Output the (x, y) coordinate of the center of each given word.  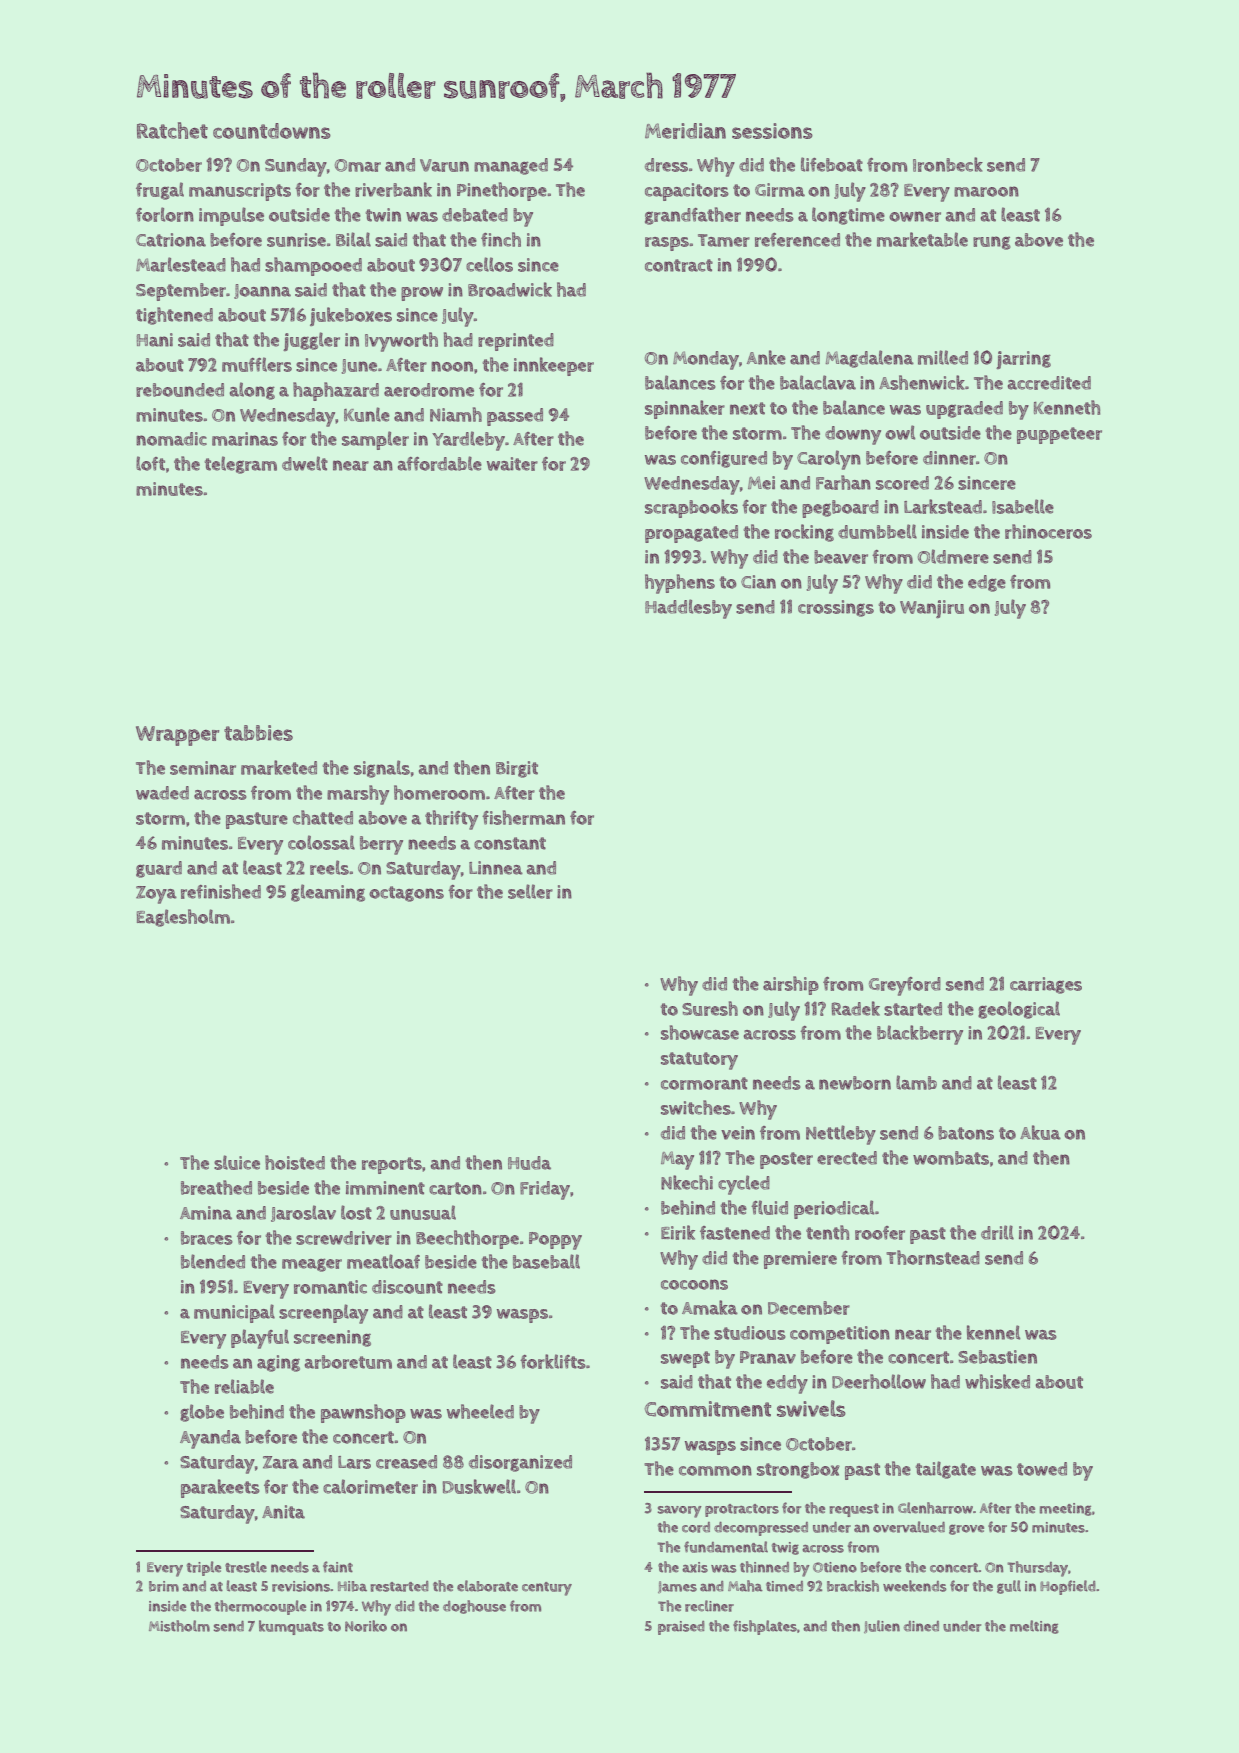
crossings (836, 608)
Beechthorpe (467, 1239)
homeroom (439, 792)
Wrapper (177, 736)
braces (207, 1238)
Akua (1040, 1132)
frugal (160, 191)
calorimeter (370, 1486)
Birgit (517, 769)
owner (915, 216)
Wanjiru (932, 609)
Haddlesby (688, 609)
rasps (667, 244)
